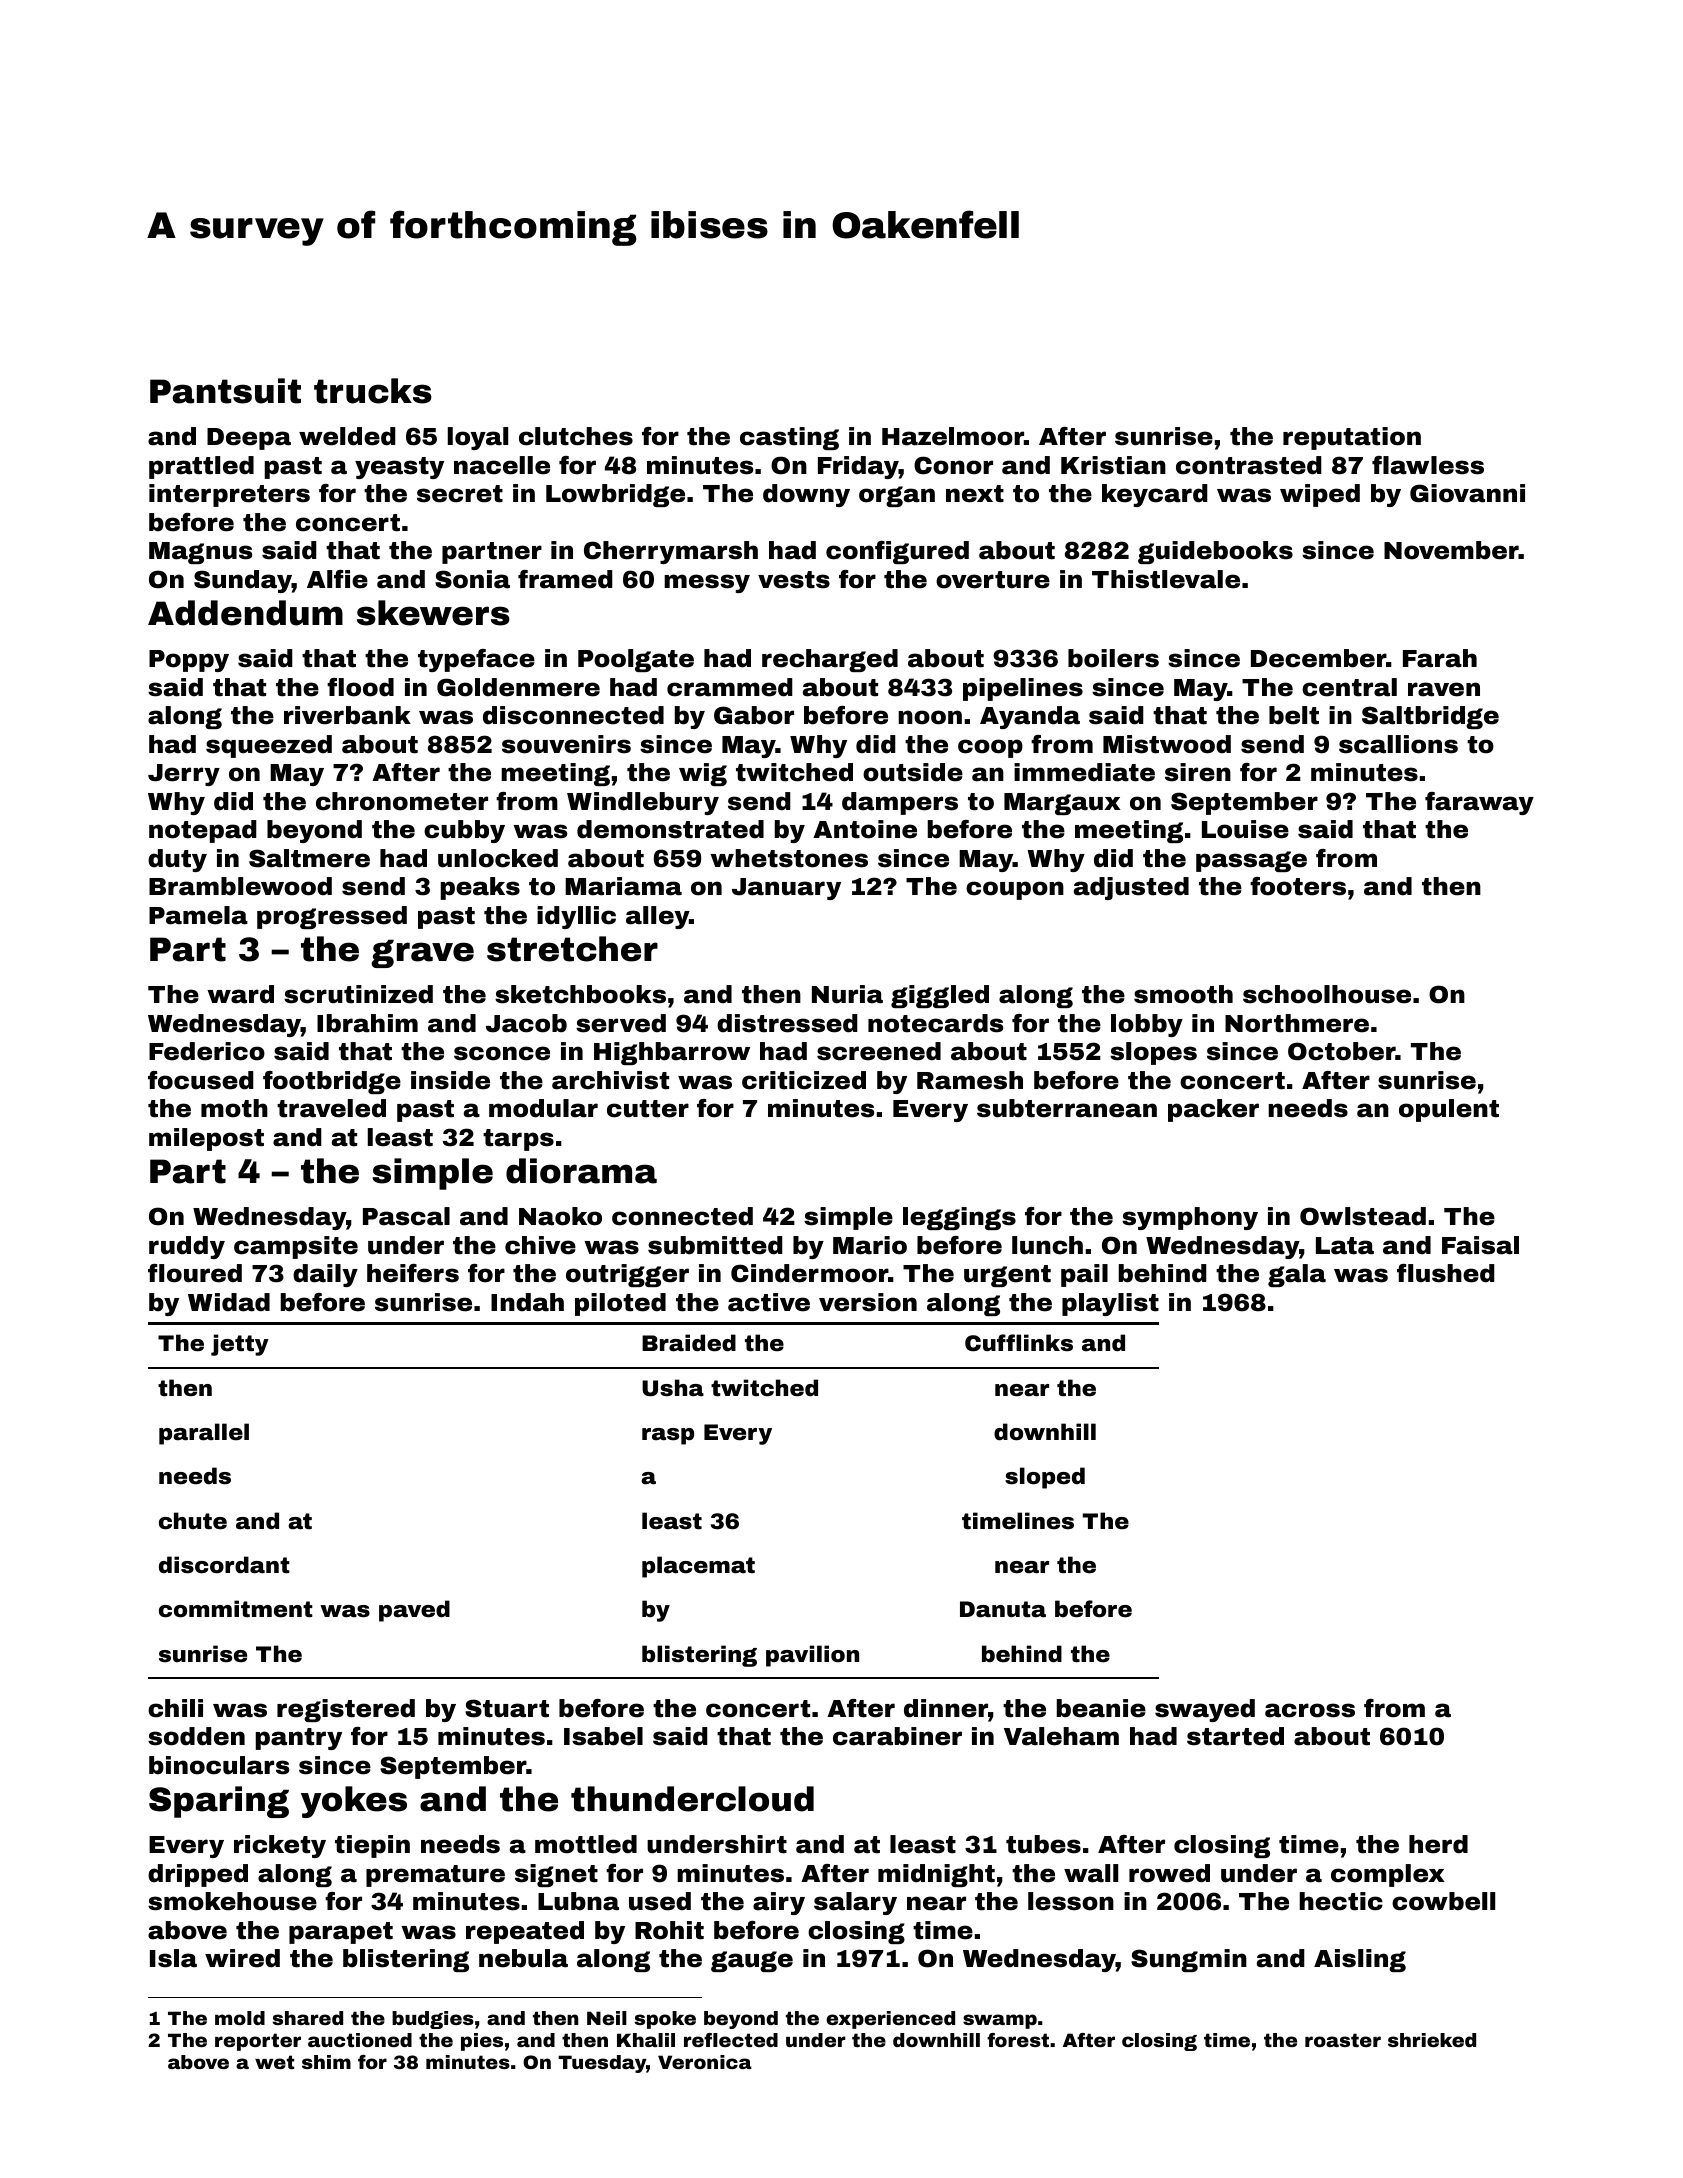 This screenshot has width=1683, height=2178. I want to click on interpreters, so click(229, 495).
